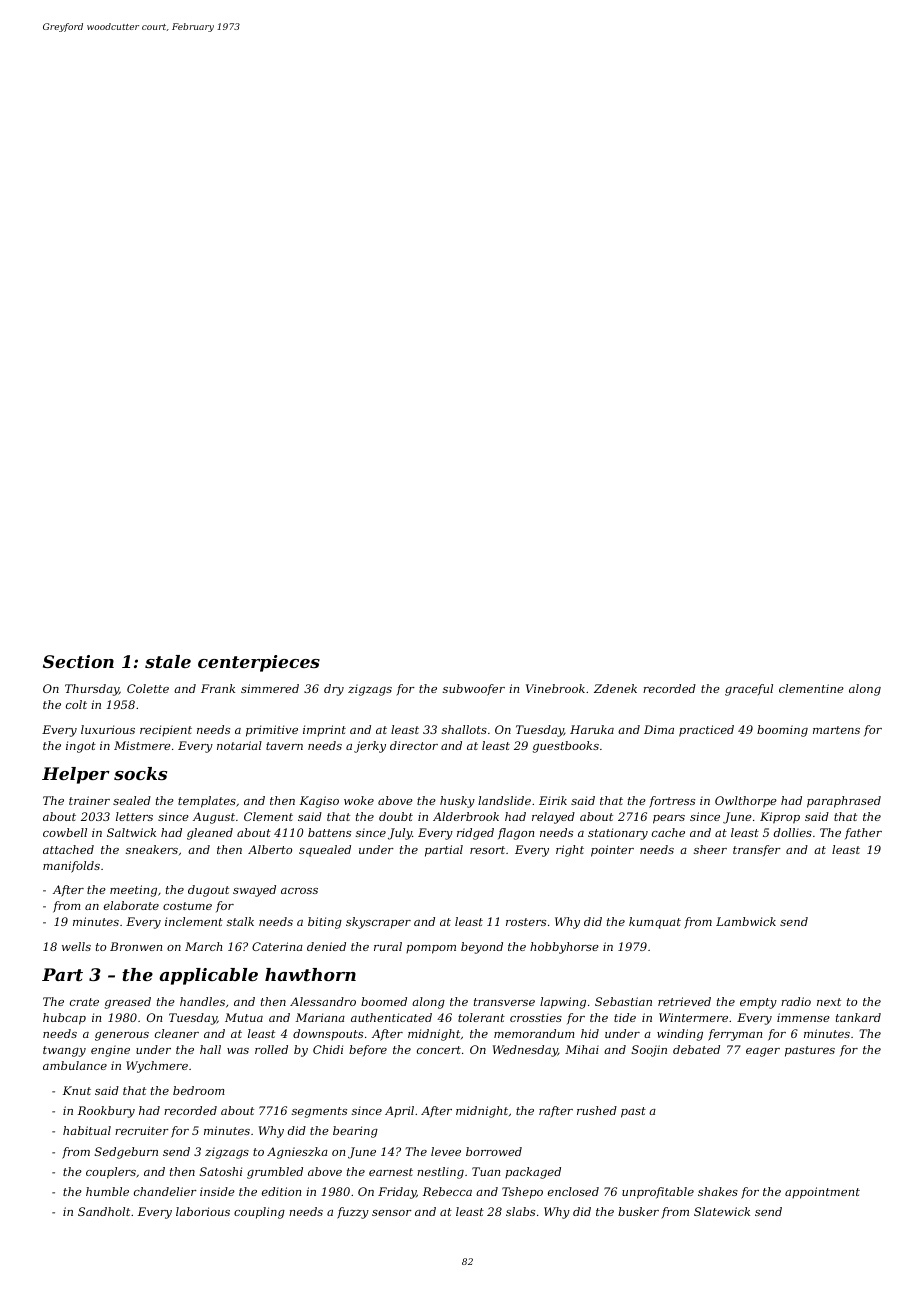  Describe the element at coordinates (203, 946) in the screenshot. I see `March` at that location.
